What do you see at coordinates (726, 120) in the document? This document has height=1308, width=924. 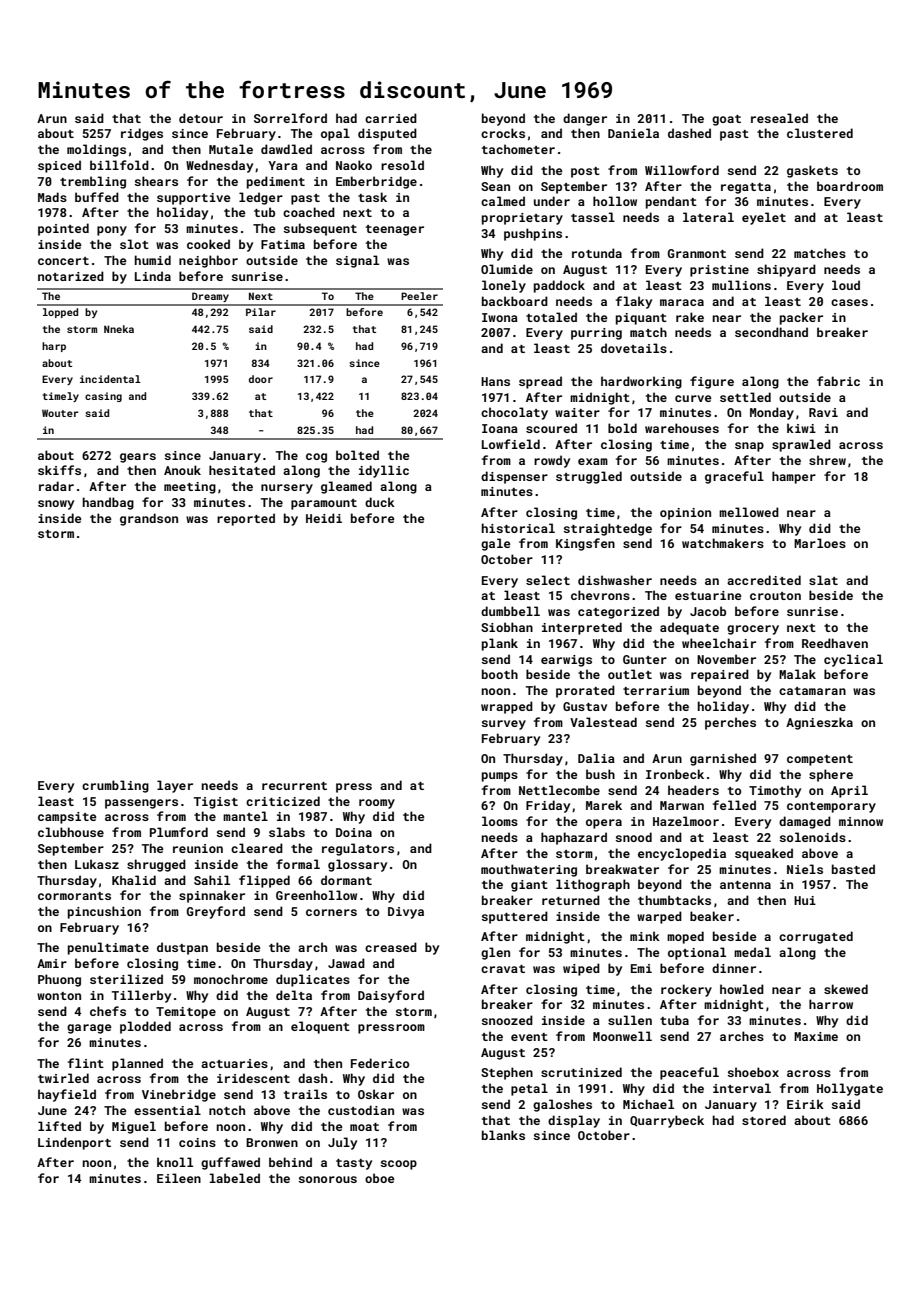 I see `goat` at bounding box center [726, 120].
